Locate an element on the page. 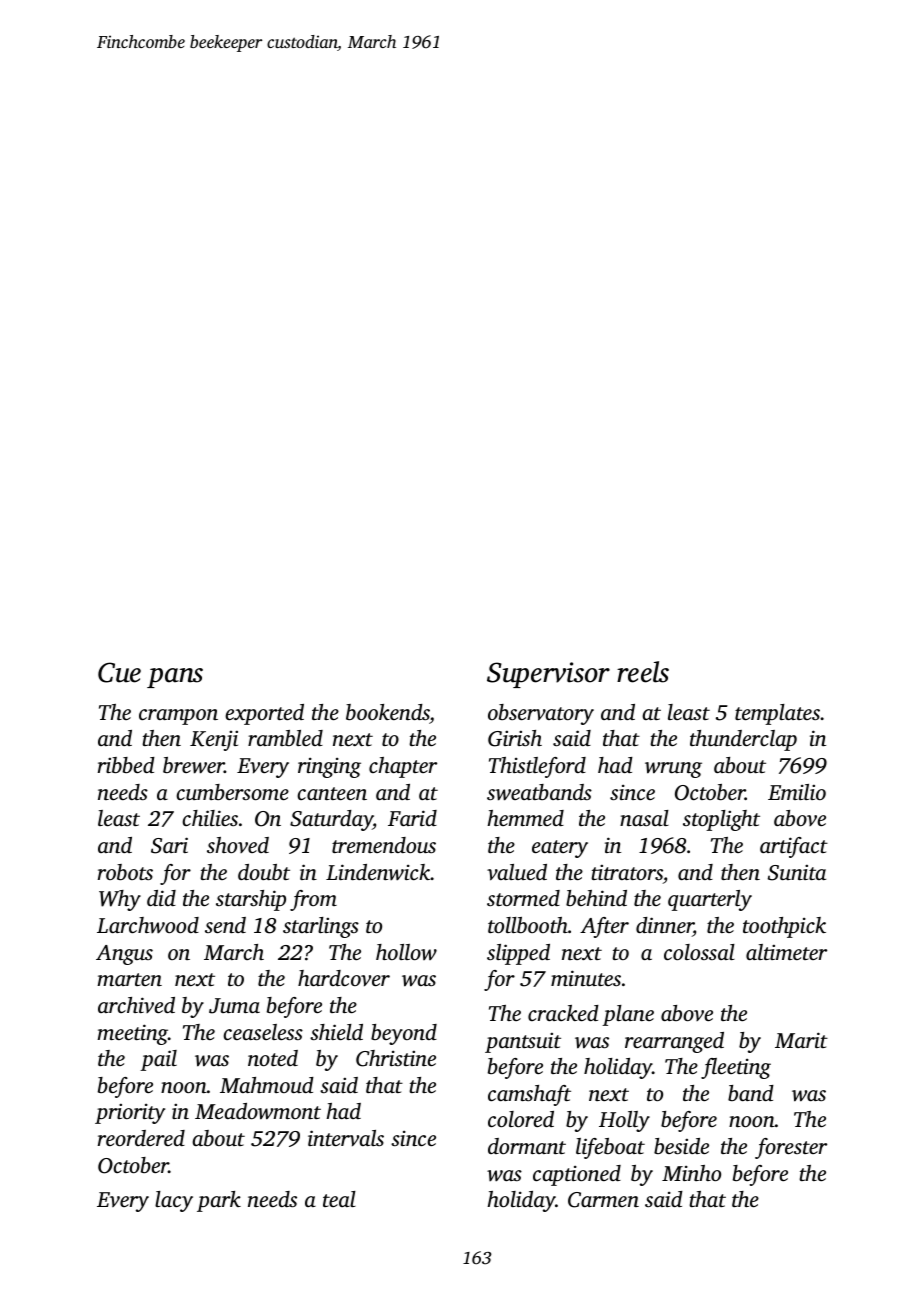 The height and width of the image is (1311, 924). rambled is located at coordinates (285, 738).
